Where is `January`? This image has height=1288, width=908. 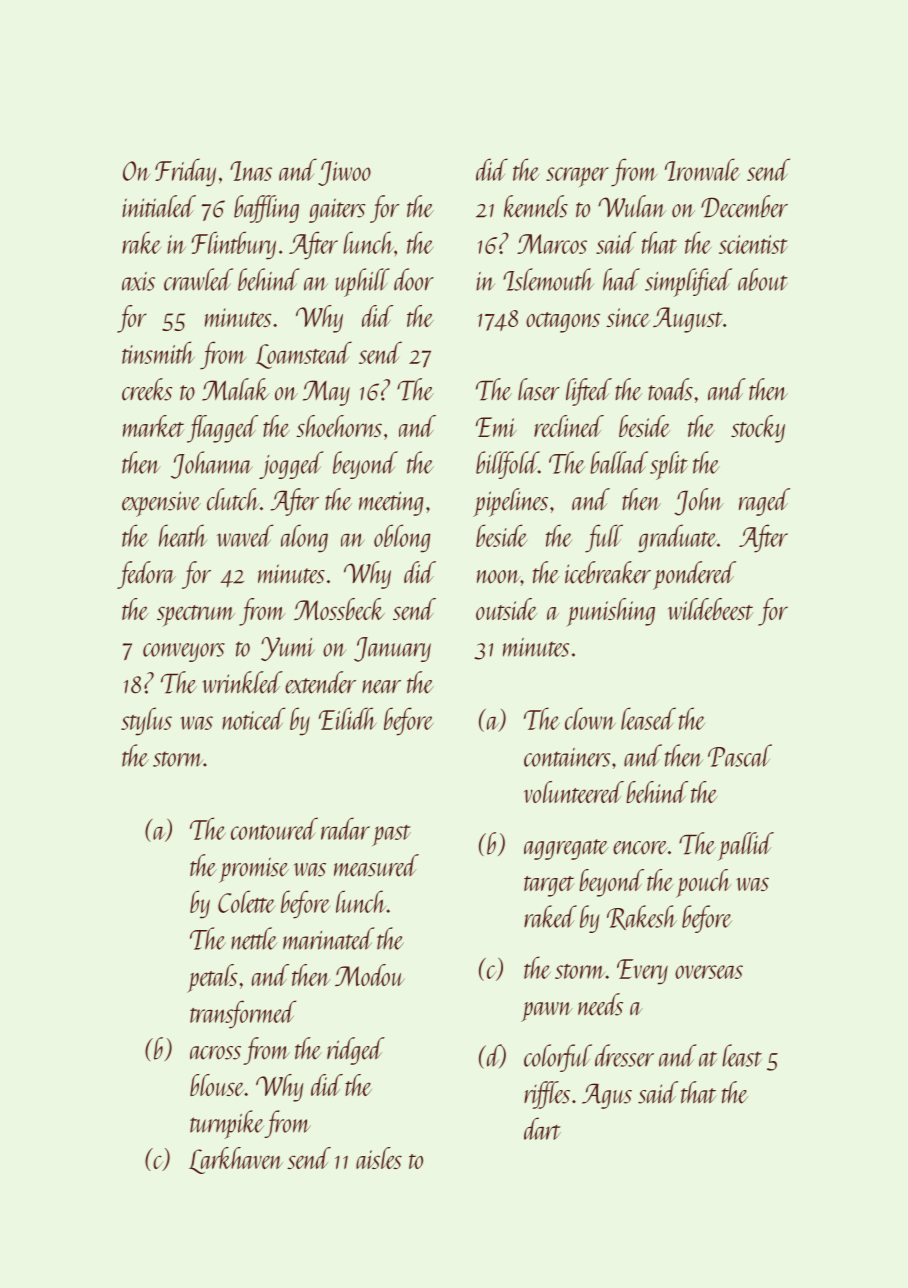 January is located at coordinates (392, 649).
